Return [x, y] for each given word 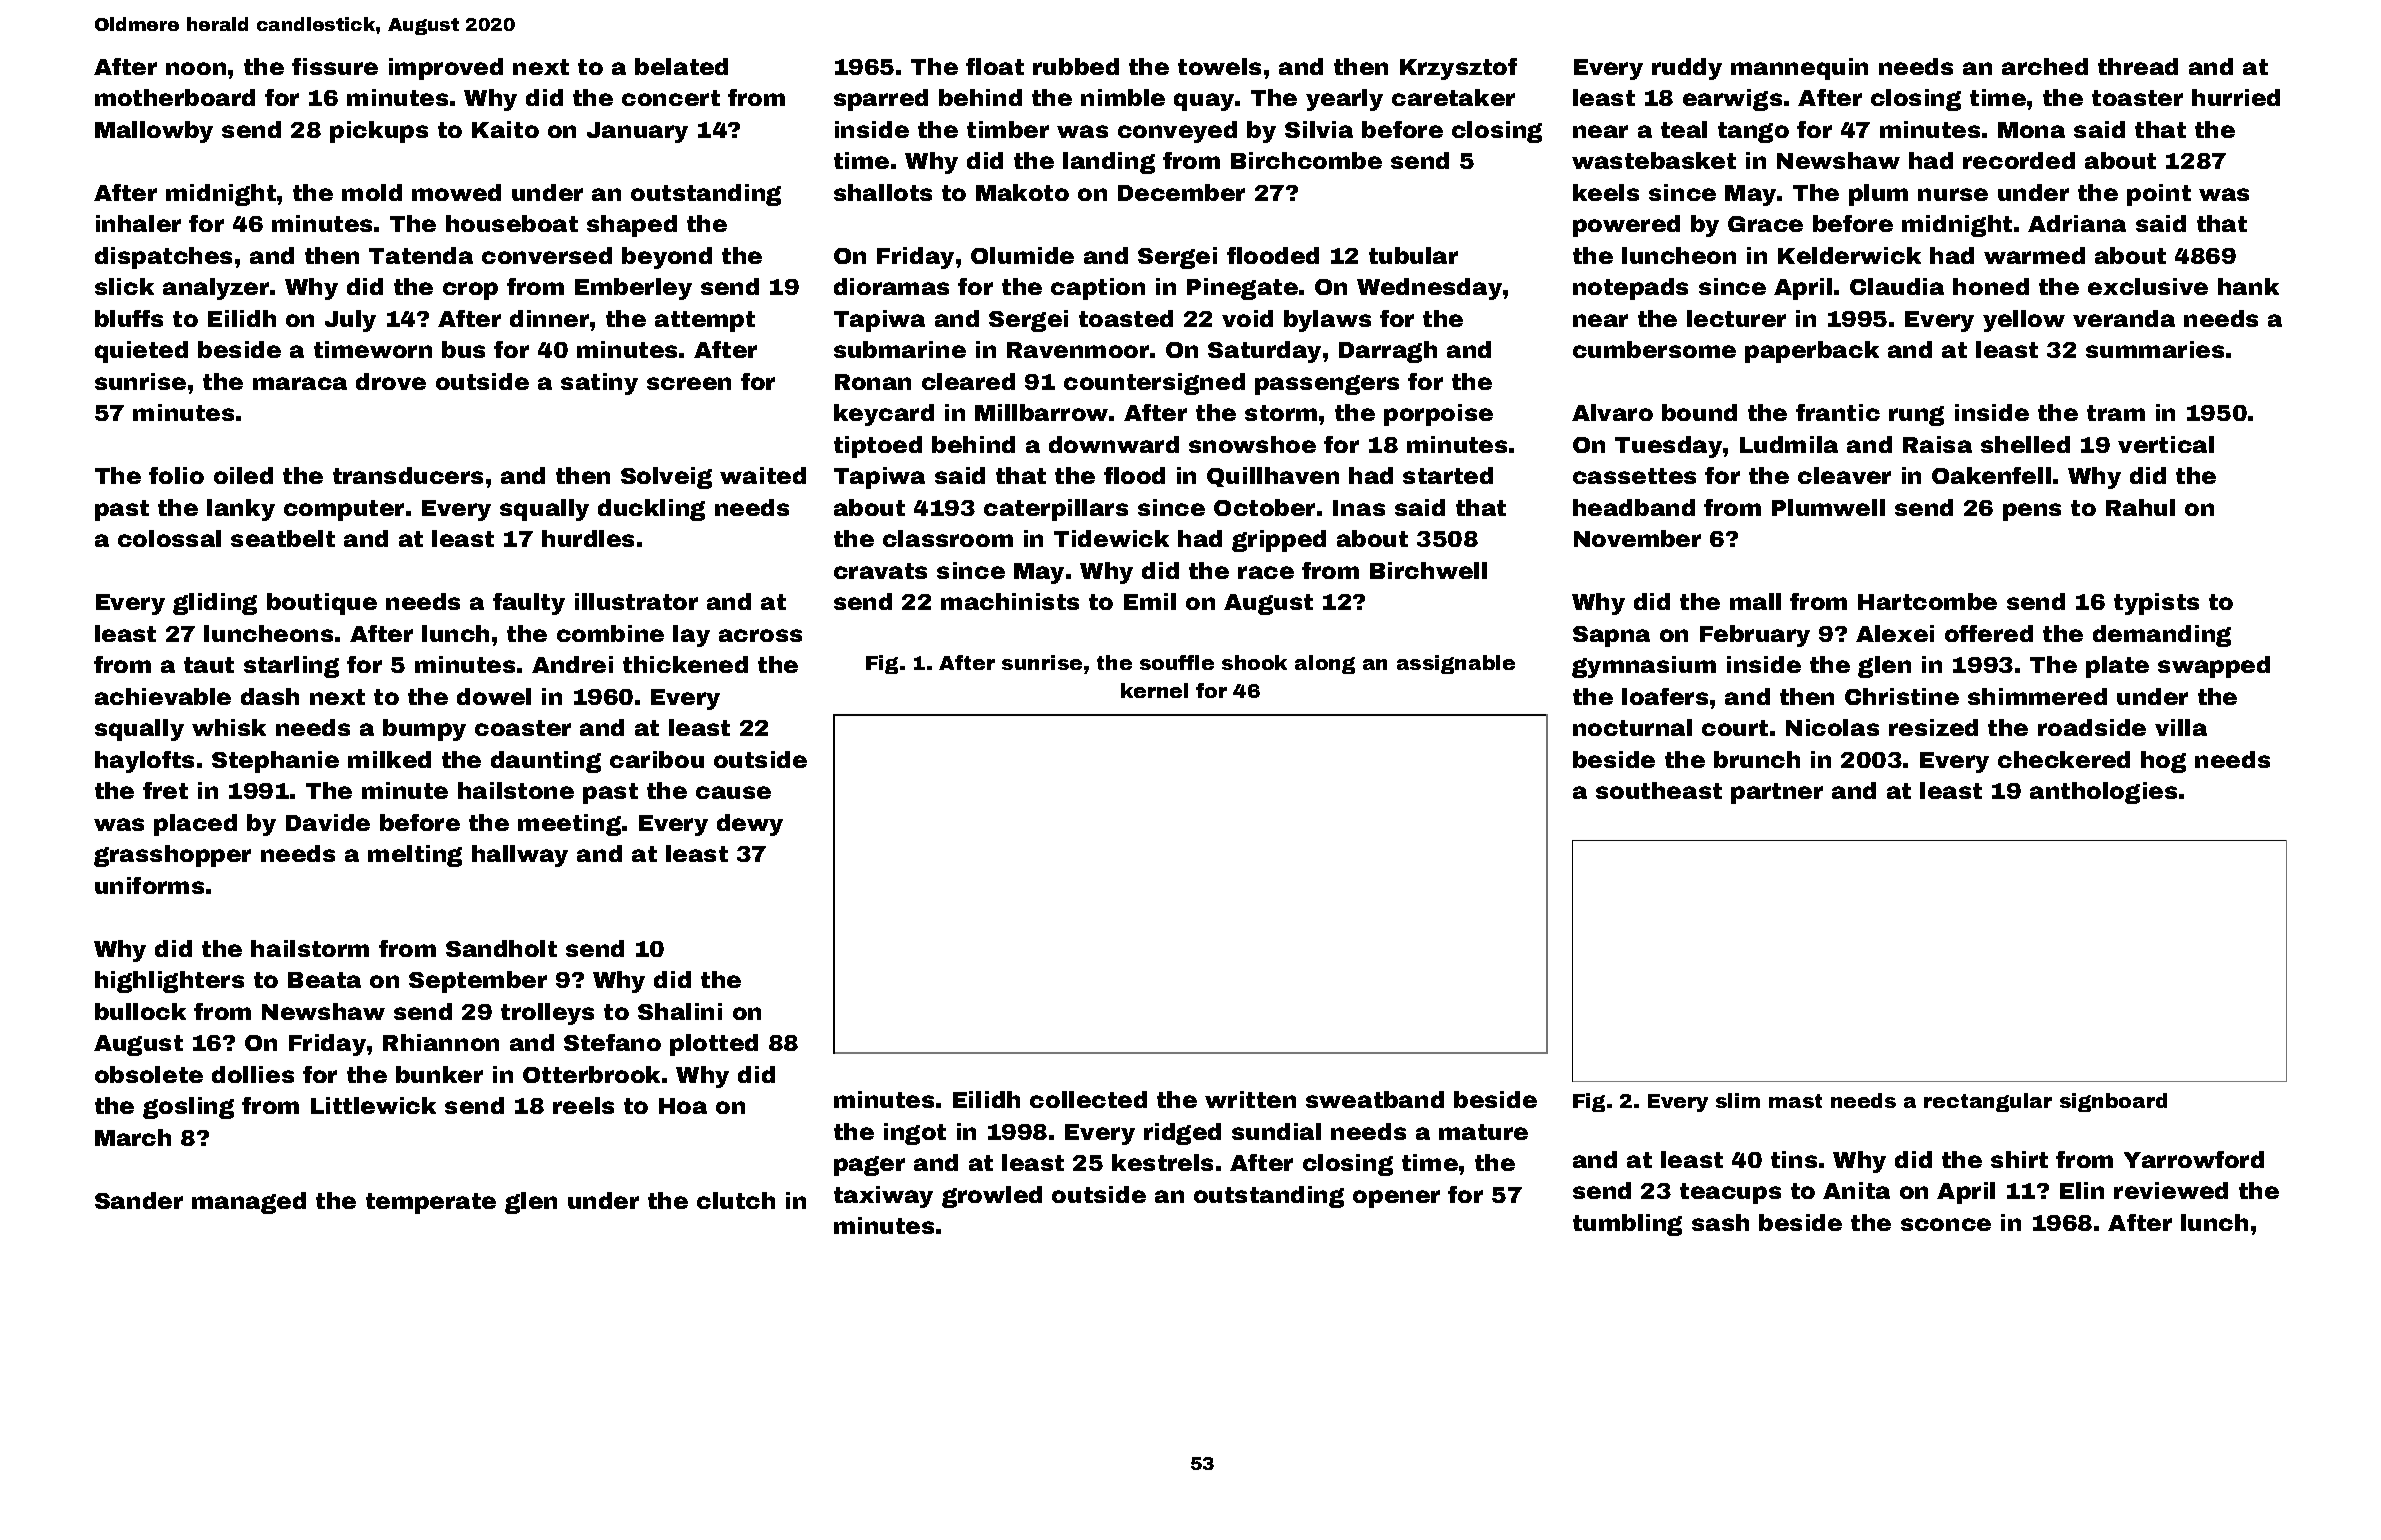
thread [2138, 66]
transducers [408, 475]
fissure [335, 66]
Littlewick [373, 1105]
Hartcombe [1927, 601]
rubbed [1076, 66]
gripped [1279, 541]
